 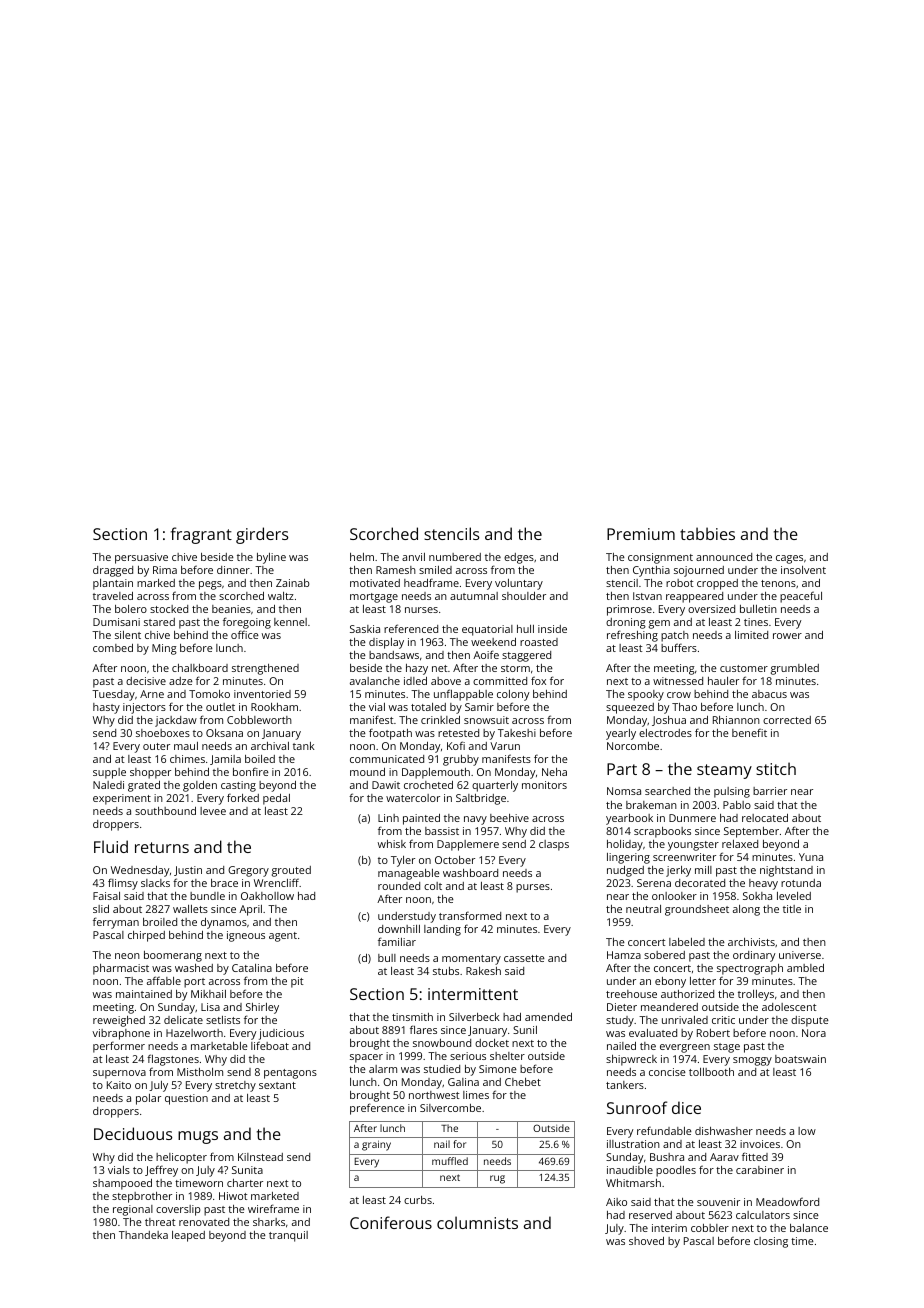 I want to click on Fluid, so click(x=111, y=846).
